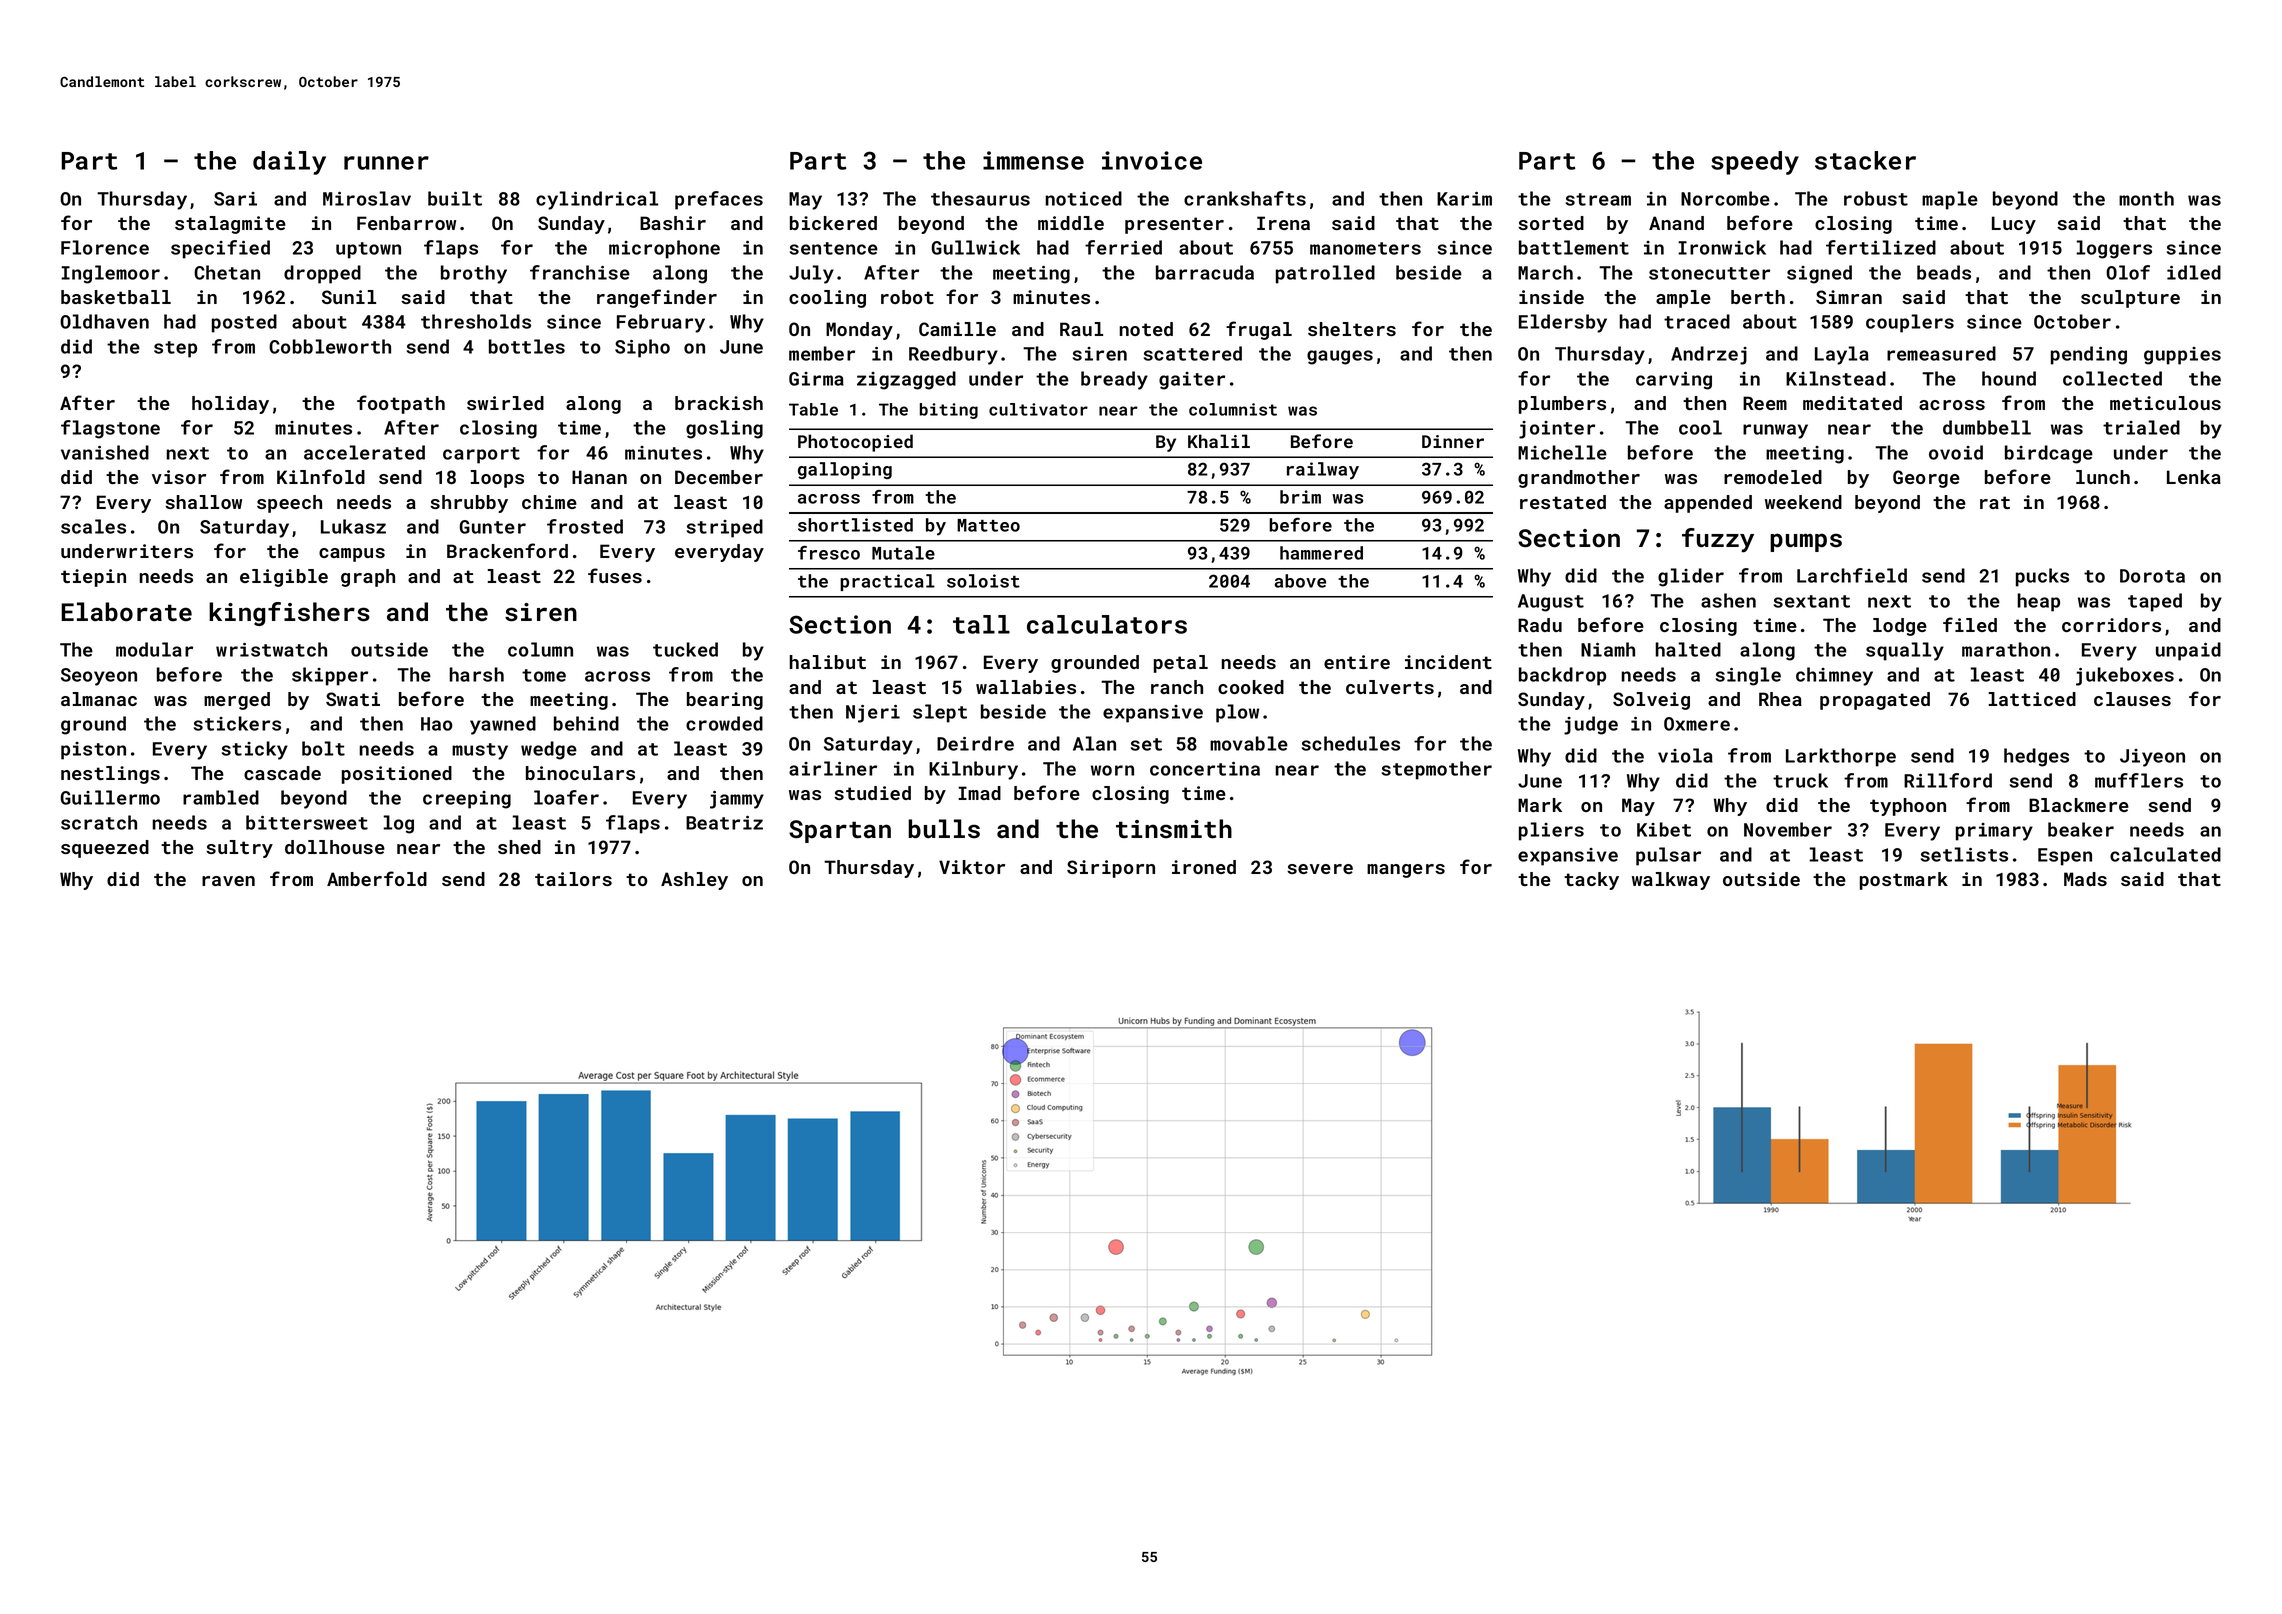 Image resolution: width=2282 pixels, height=1614 pixels. I want to click on daily, so click(289, 163).
